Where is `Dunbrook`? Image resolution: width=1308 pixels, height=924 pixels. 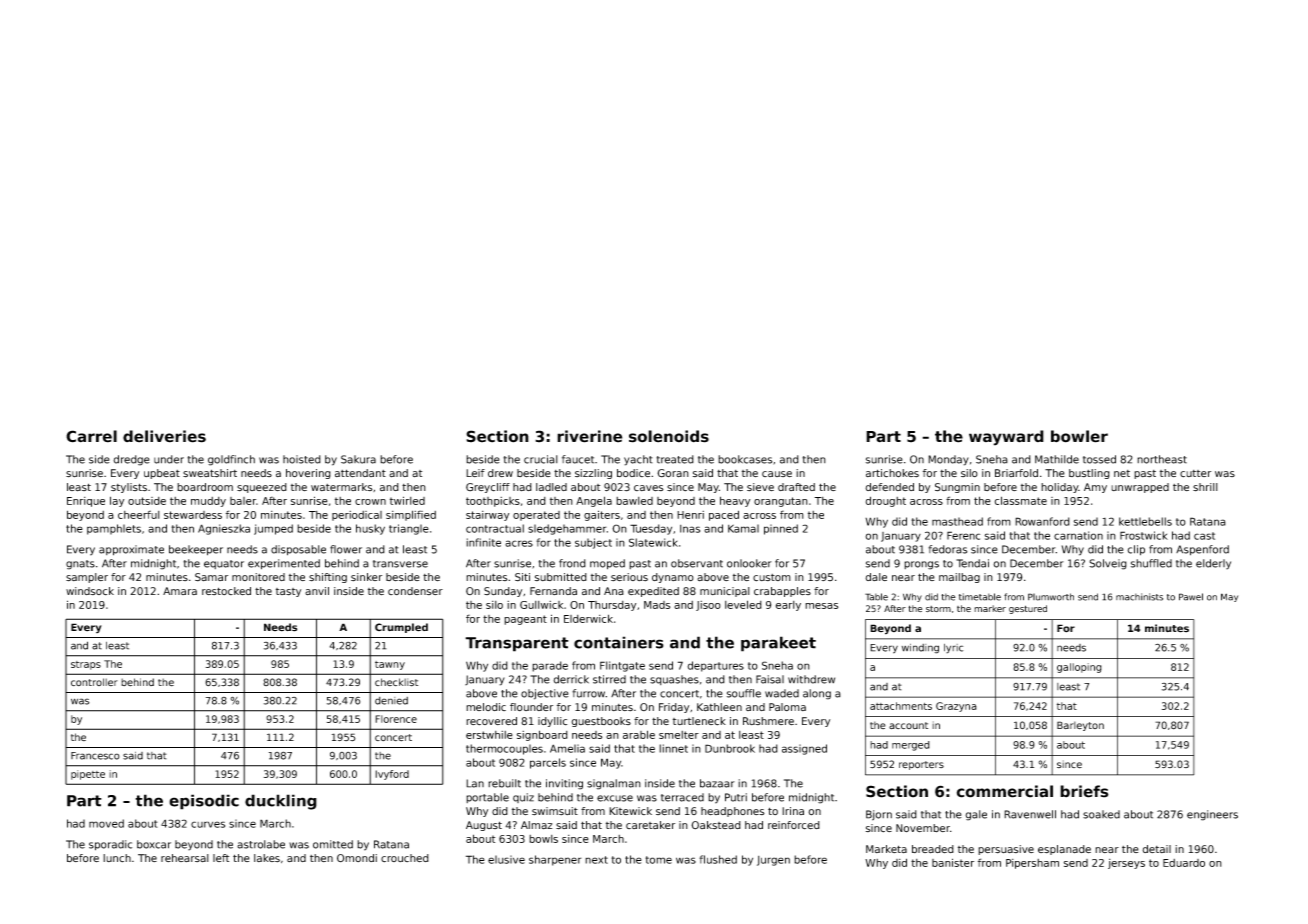 Dunbrook is located at coordinates (730, 748).
